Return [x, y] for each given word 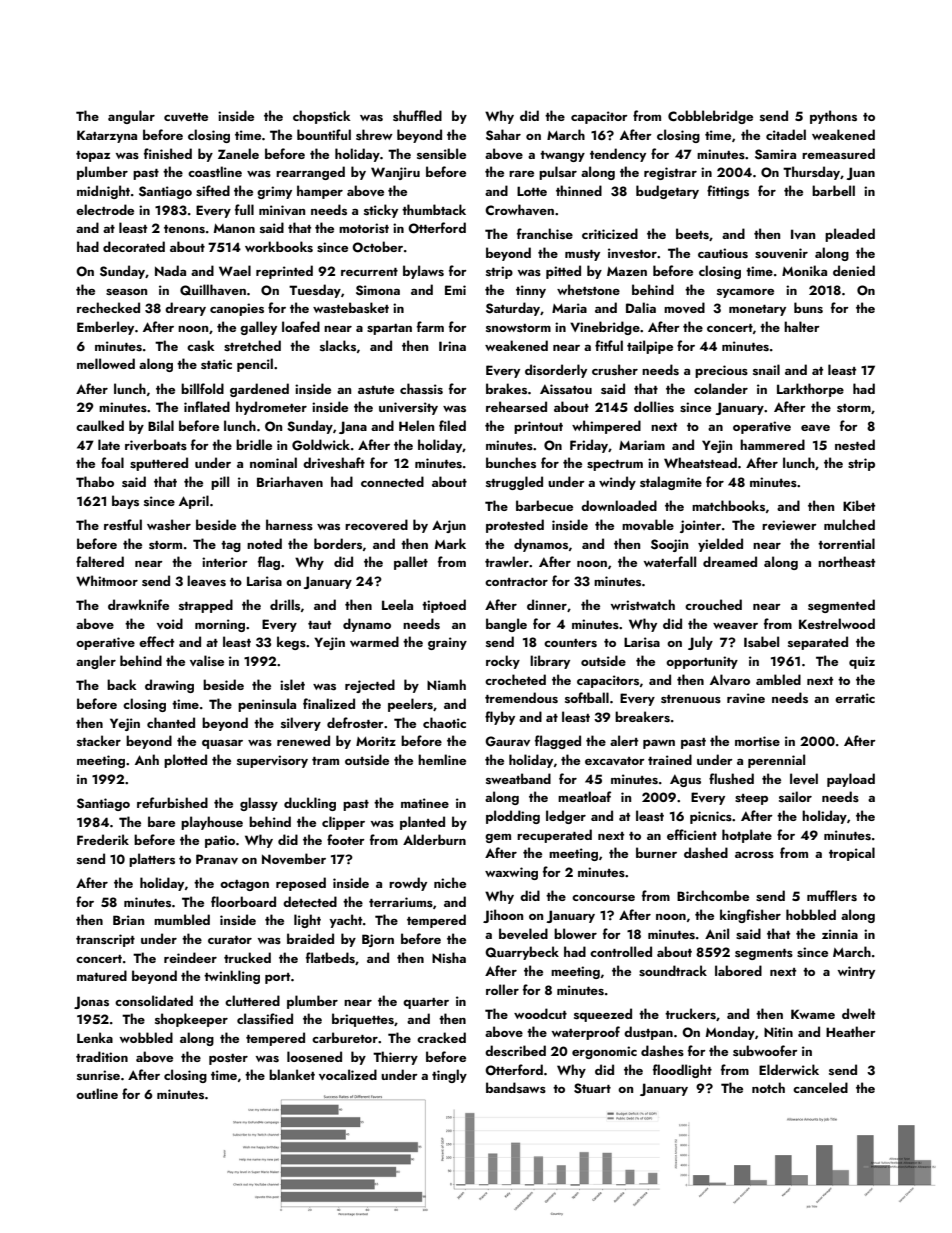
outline [97, 1093]
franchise [545, 233]
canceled [820, 1087]
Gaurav [507, 741]
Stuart [592, 1088]
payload [851, 780]
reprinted [284, 272]
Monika [804, 270]
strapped [206, 606]
